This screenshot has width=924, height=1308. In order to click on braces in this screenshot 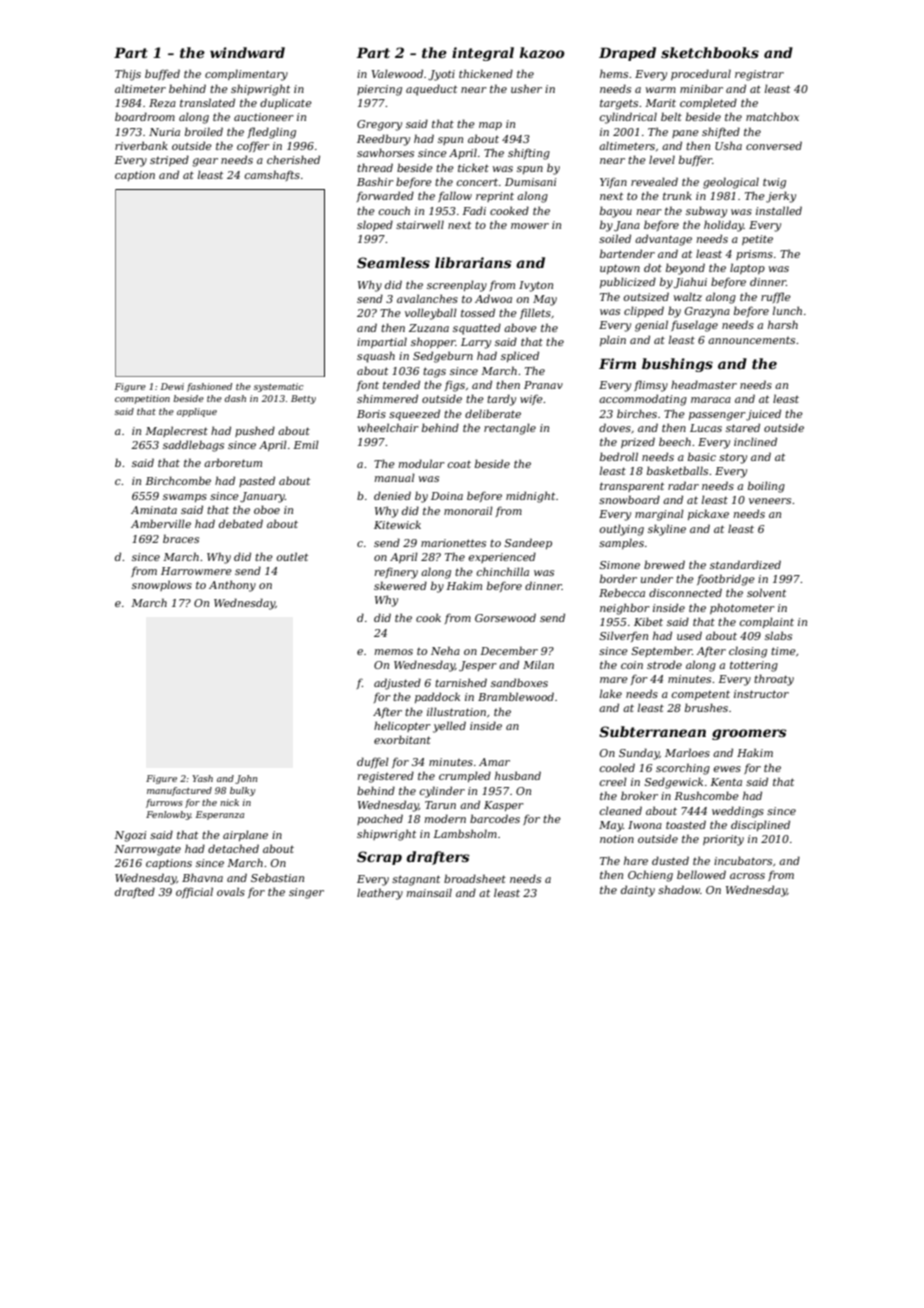, I will do `click(181, 538)`.
